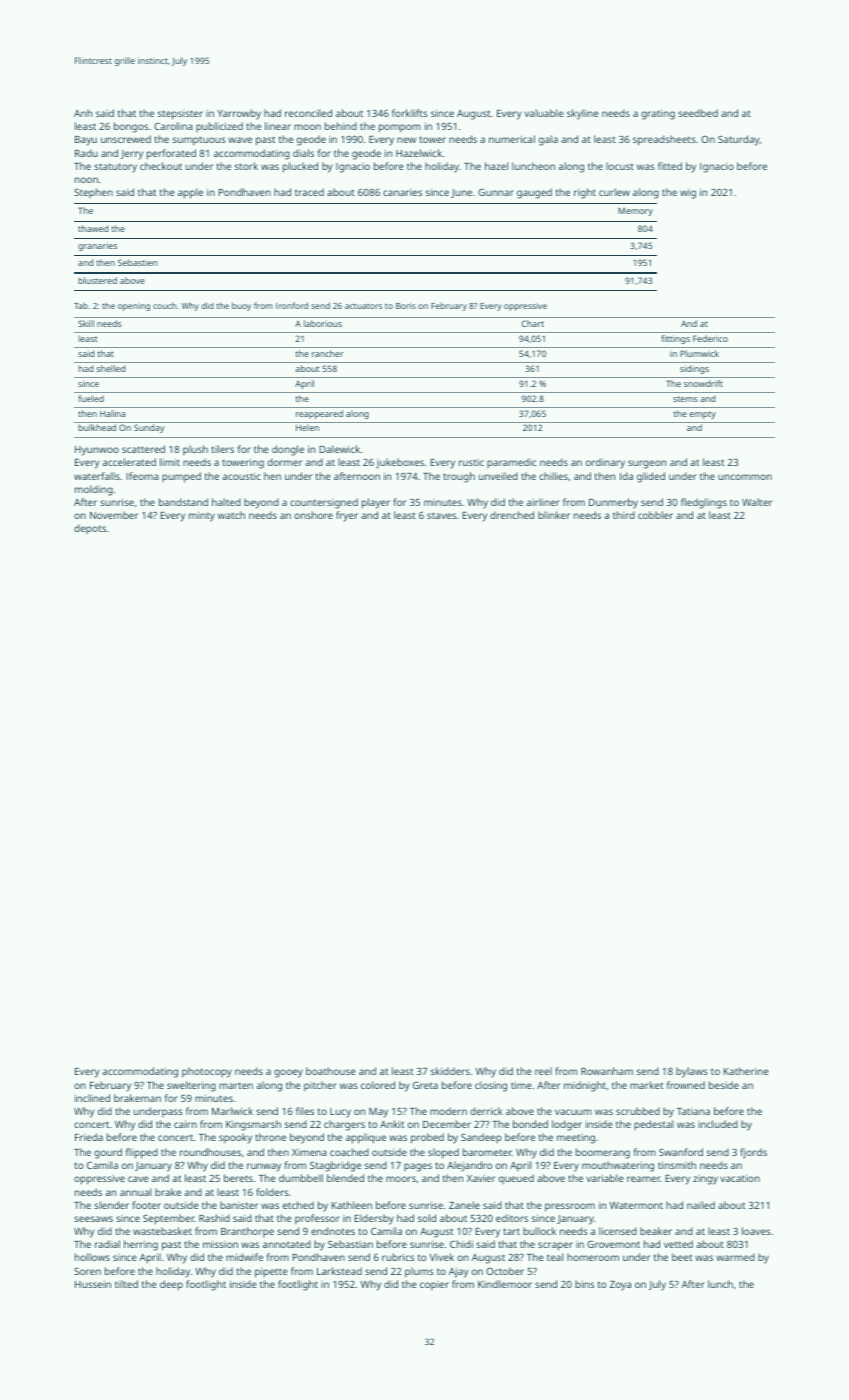 This page has width=849, height=1400. Describe the element at coordinates (486, 1111) in the page. I see `derrick` at that location.
